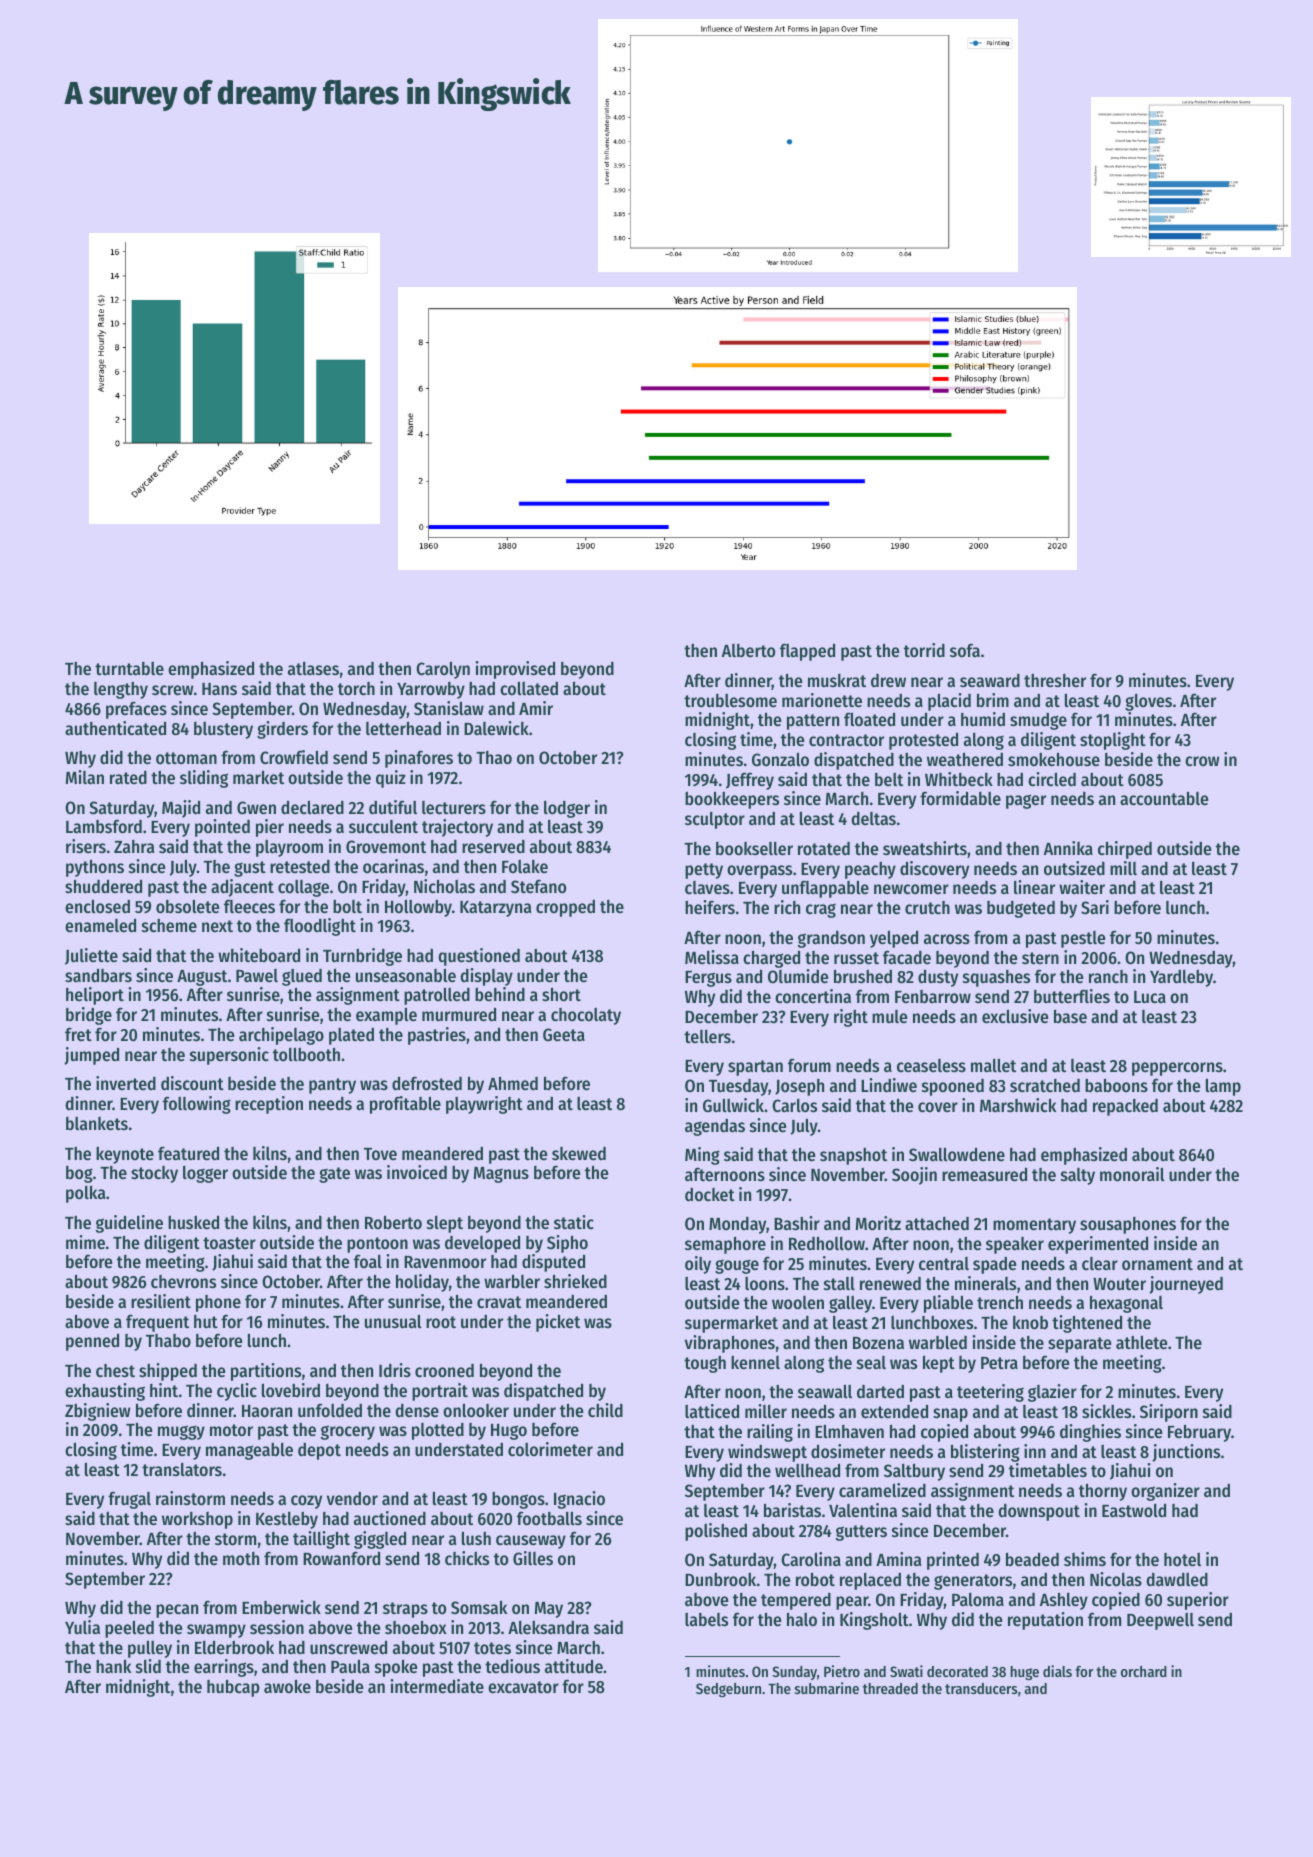 This screenshot has height=1857, width=1313. What do you see at coordinates (85, 1242) in the screenshot?
I see `mime` at bounding box center [85, 1242].
